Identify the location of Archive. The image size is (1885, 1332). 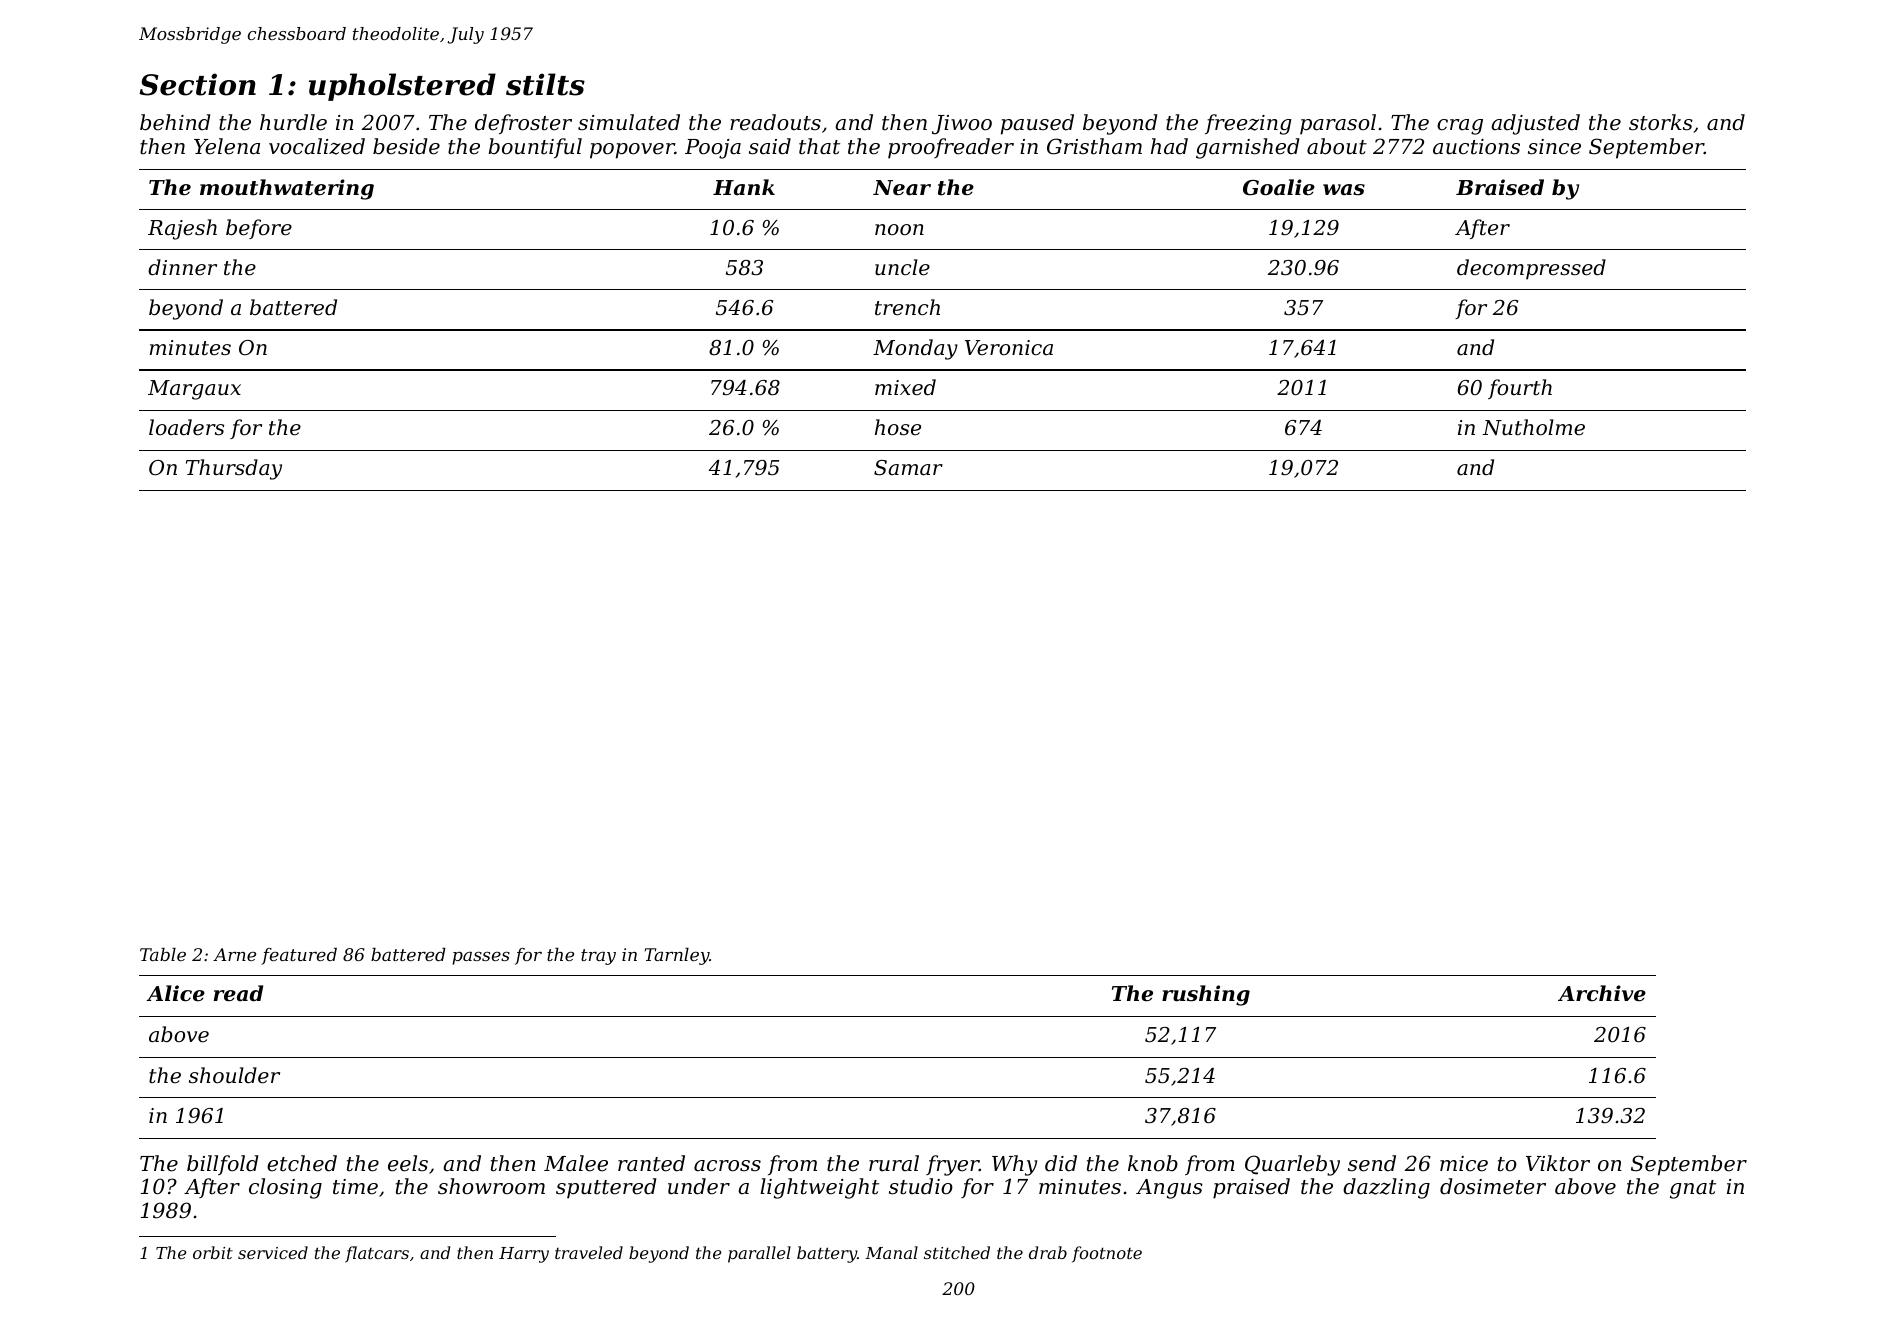
(1602, 993).
